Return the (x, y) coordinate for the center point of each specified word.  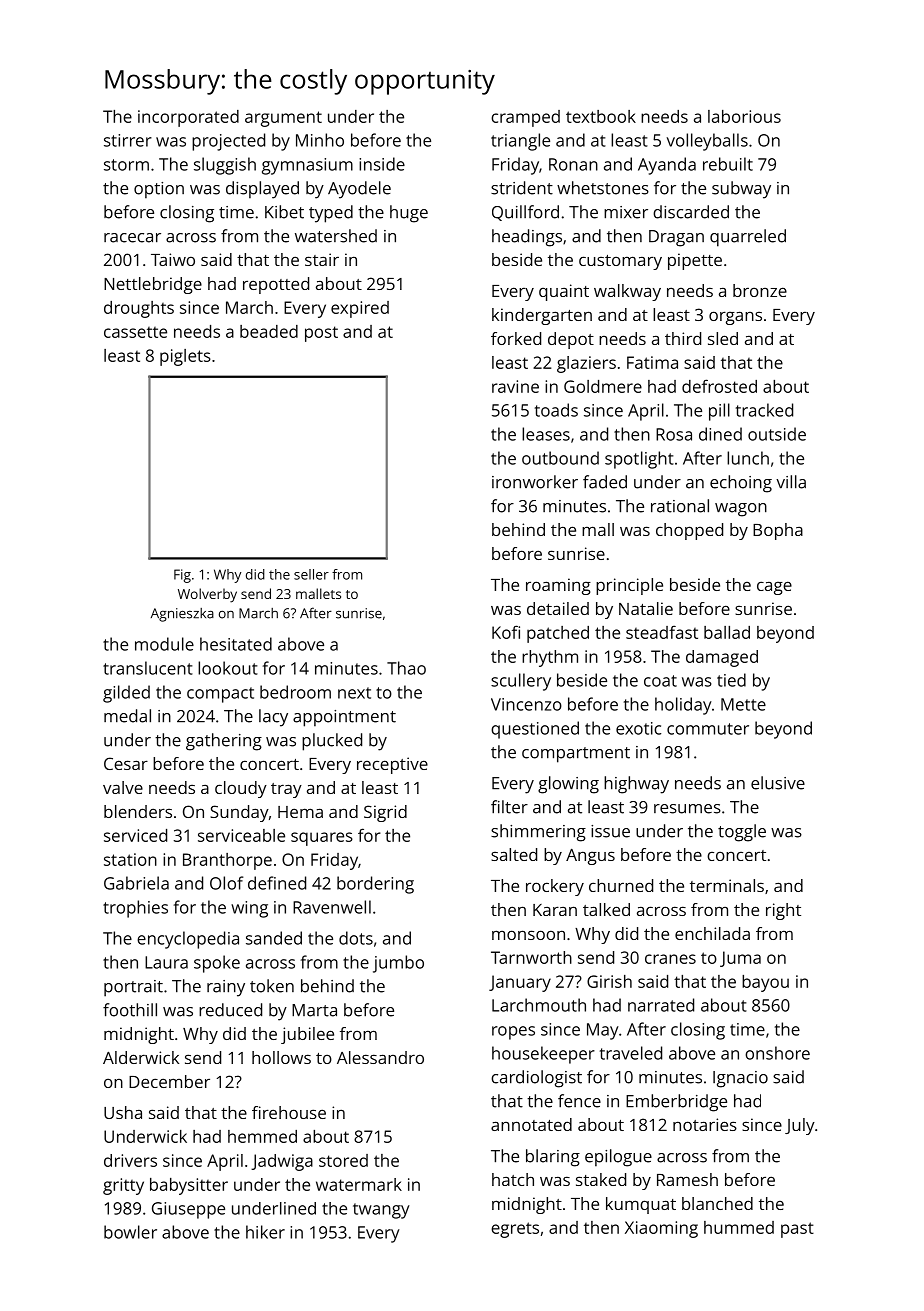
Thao (406, 668)
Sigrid (385, 813)
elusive (778, 783)
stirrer (128, 140)
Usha (123, 1112)
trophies (135, 909)
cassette (135, 332)
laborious (744, 116)
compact (220, 695)
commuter (708, 729)
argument (283, 119)
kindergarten (542, 316)
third (683, 338)
